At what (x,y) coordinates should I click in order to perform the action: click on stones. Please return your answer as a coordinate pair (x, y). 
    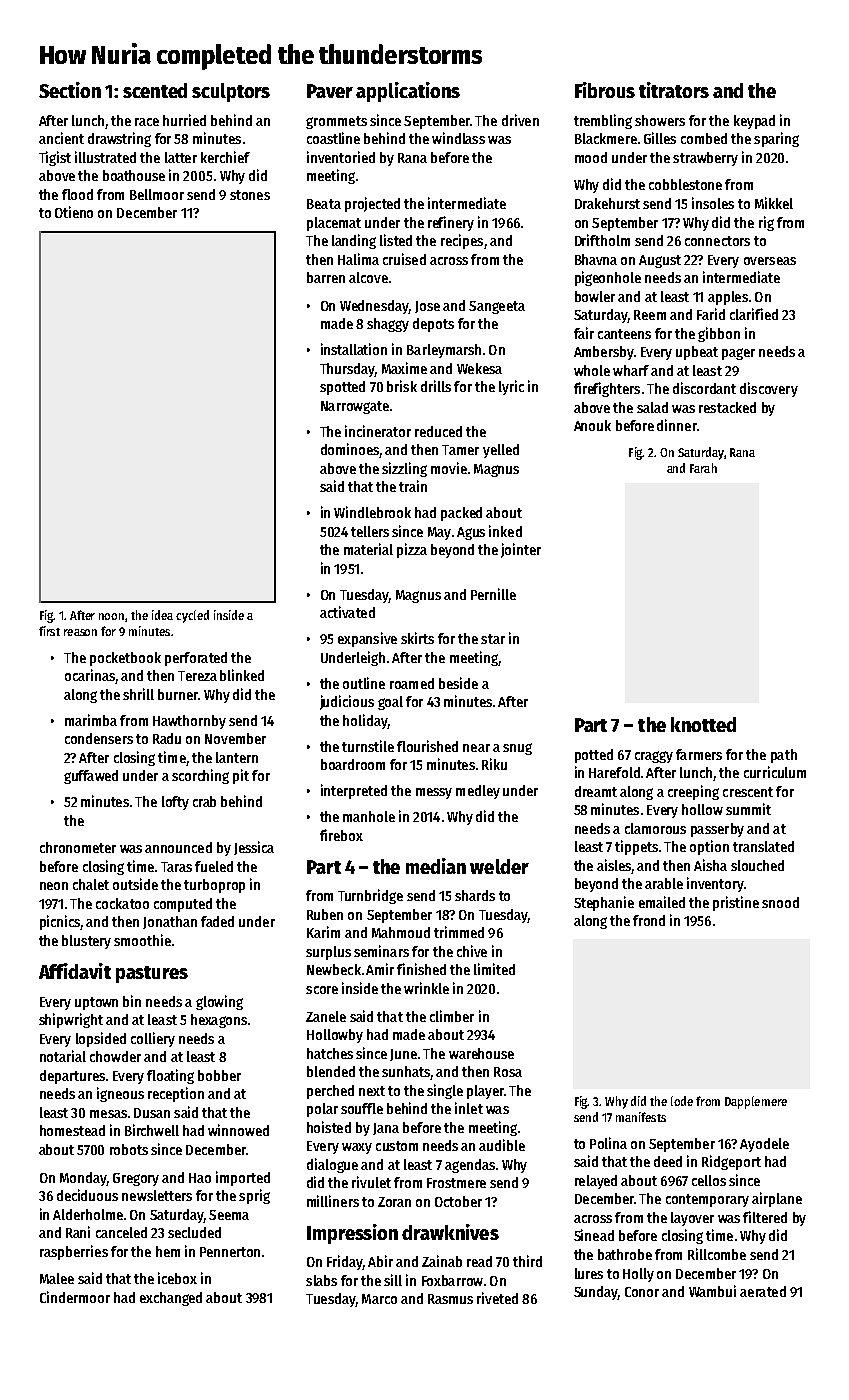
    Looking at the image, I should click on (250, 195).
